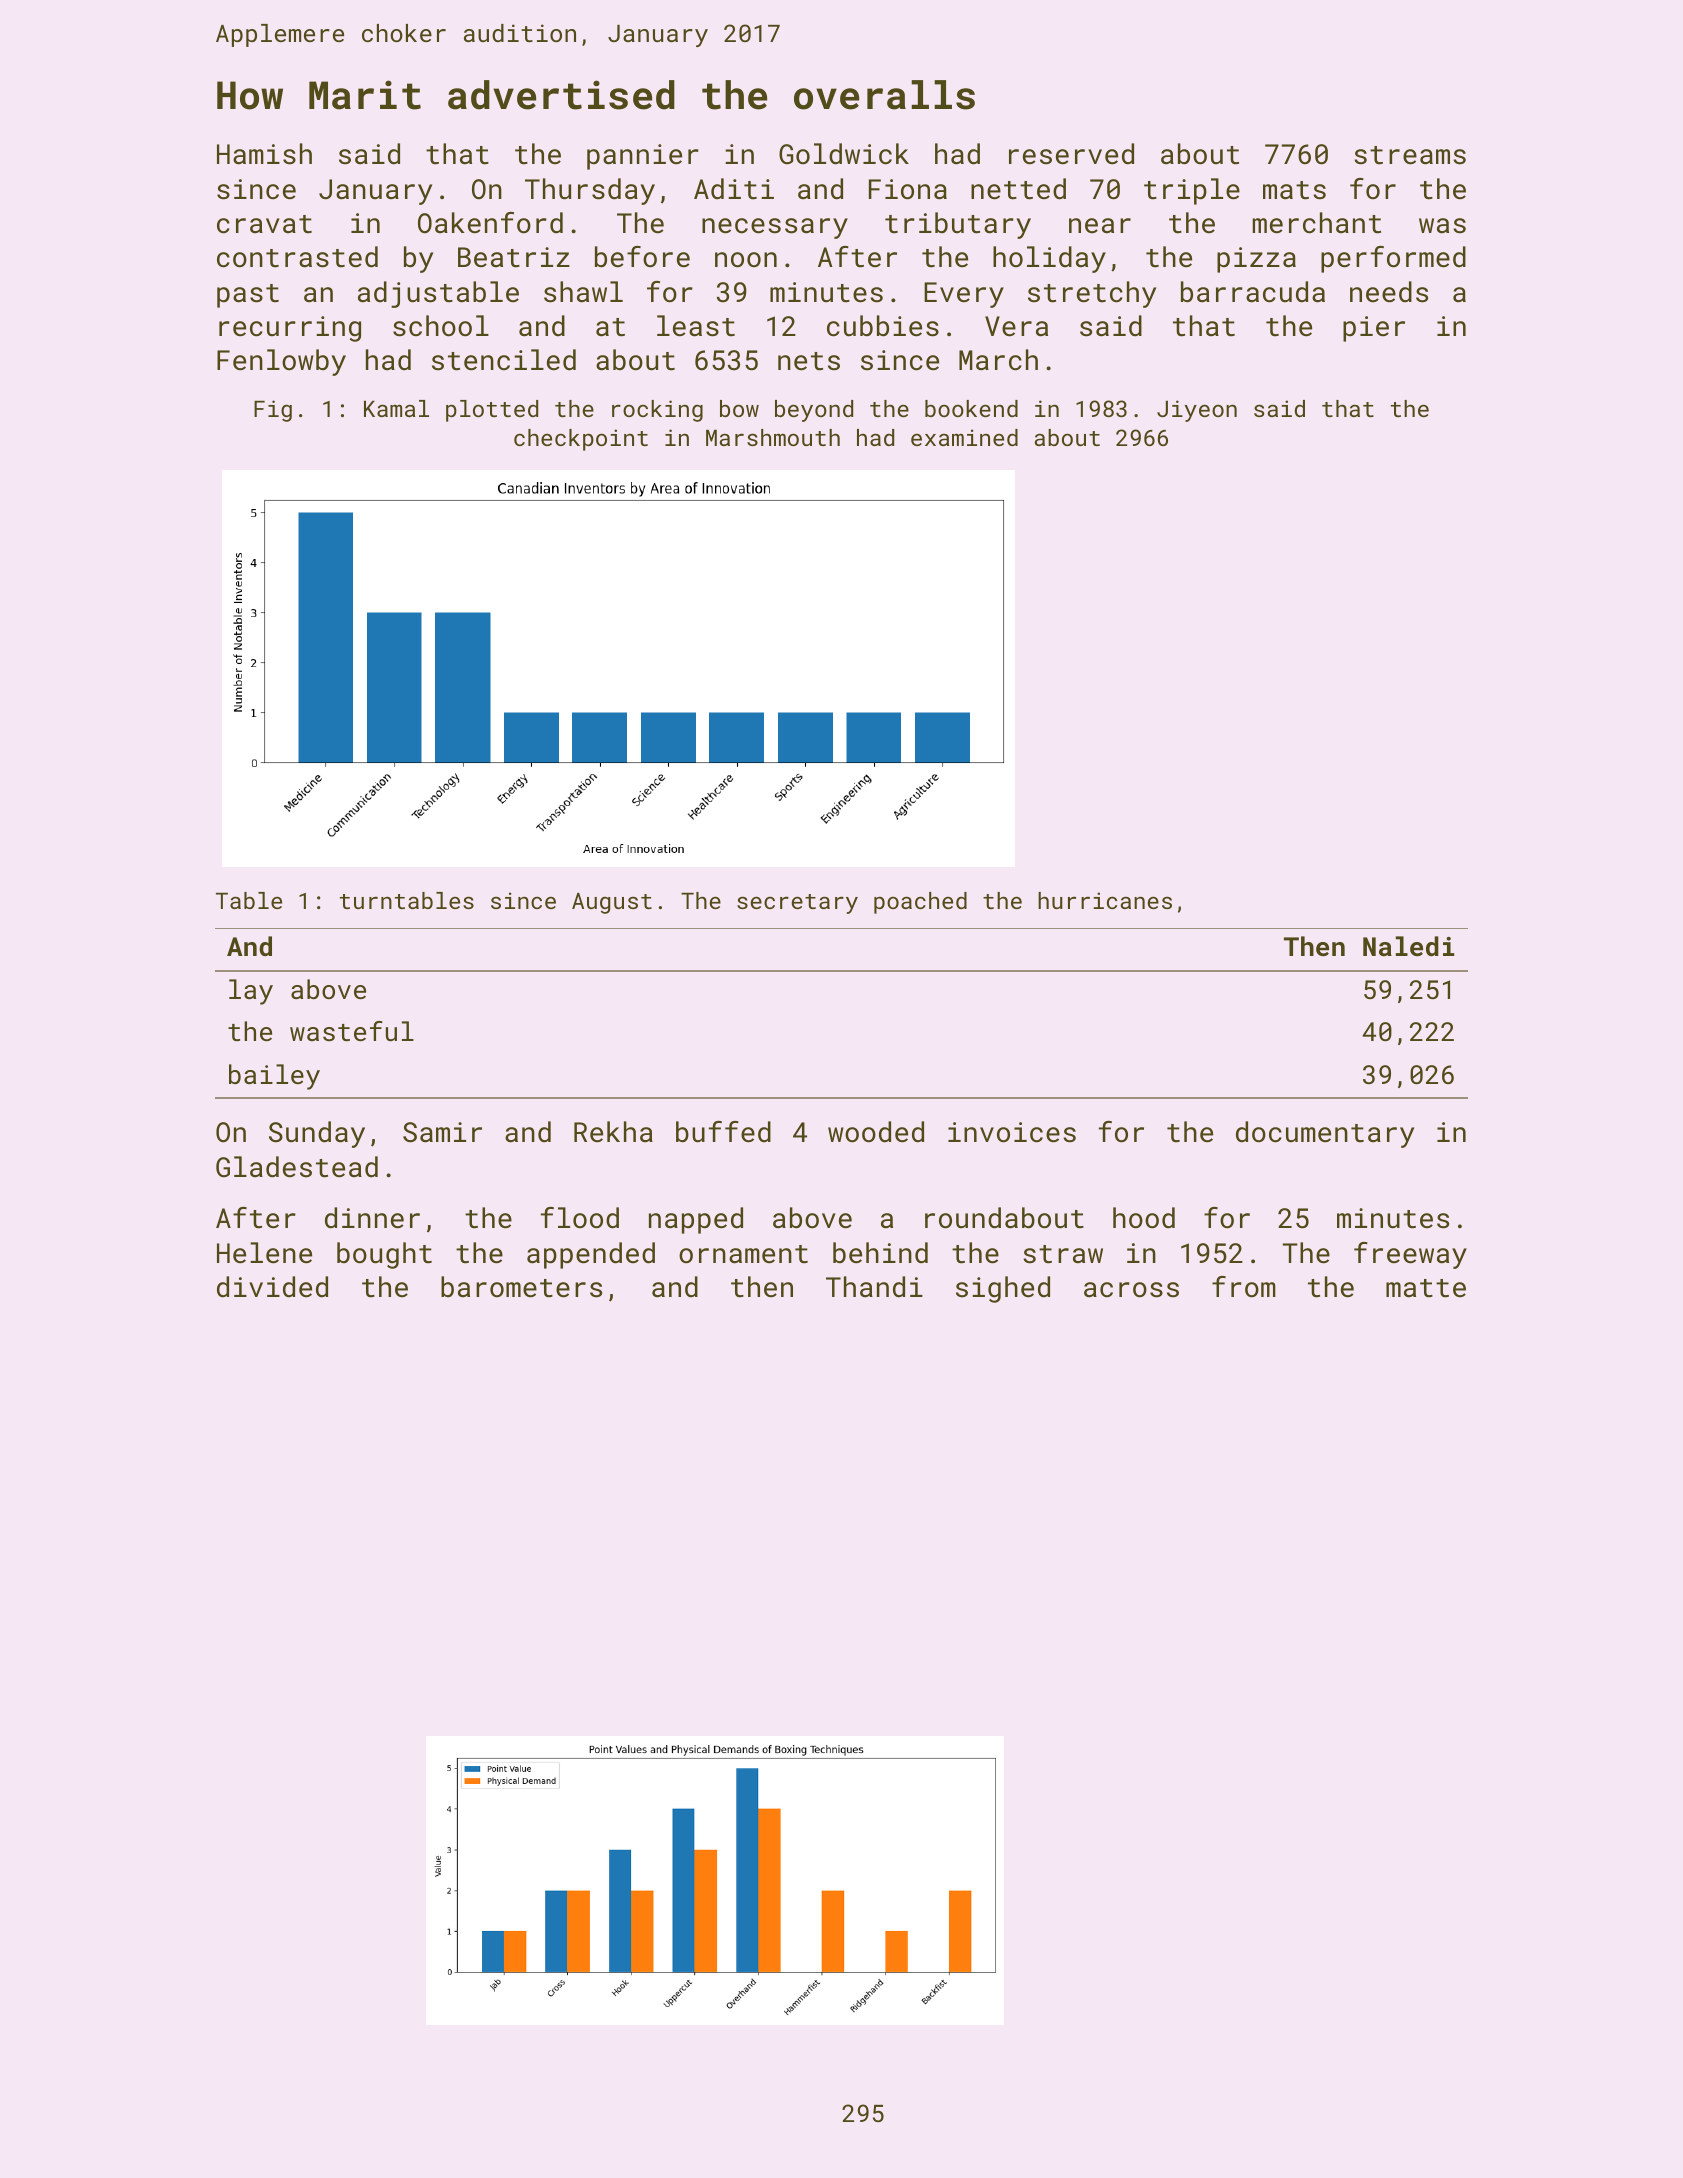 This document has height=2178, width=1683. What do you see at coordinates (352, 1031) in the document?
I see `wasteful` at bounding box center [352, 1031].
